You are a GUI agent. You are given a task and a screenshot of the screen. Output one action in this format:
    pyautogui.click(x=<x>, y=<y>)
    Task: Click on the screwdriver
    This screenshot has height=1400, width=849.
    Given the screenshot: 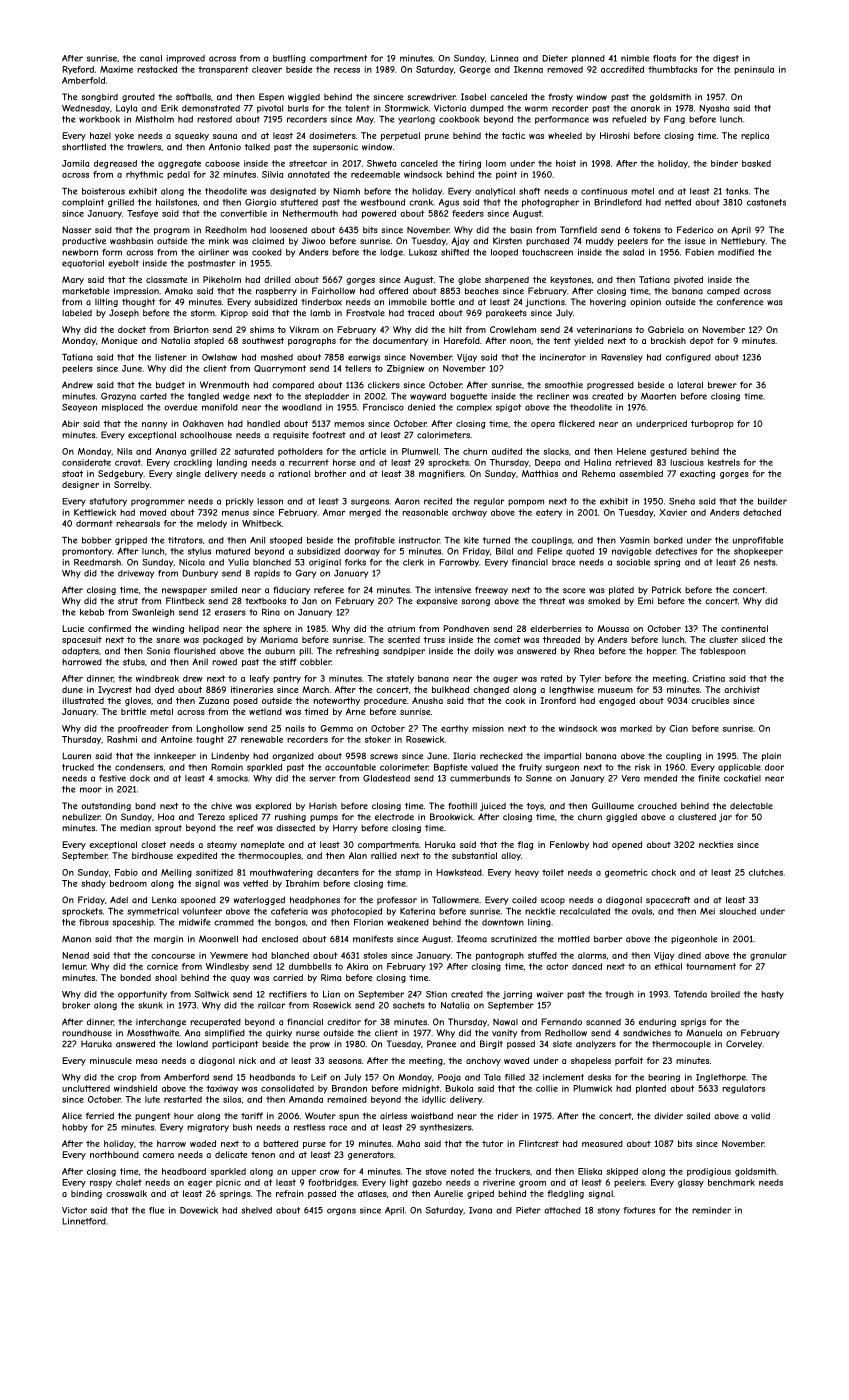 What is the action you would take?
    pyautogui.click(x=432, y=97)
